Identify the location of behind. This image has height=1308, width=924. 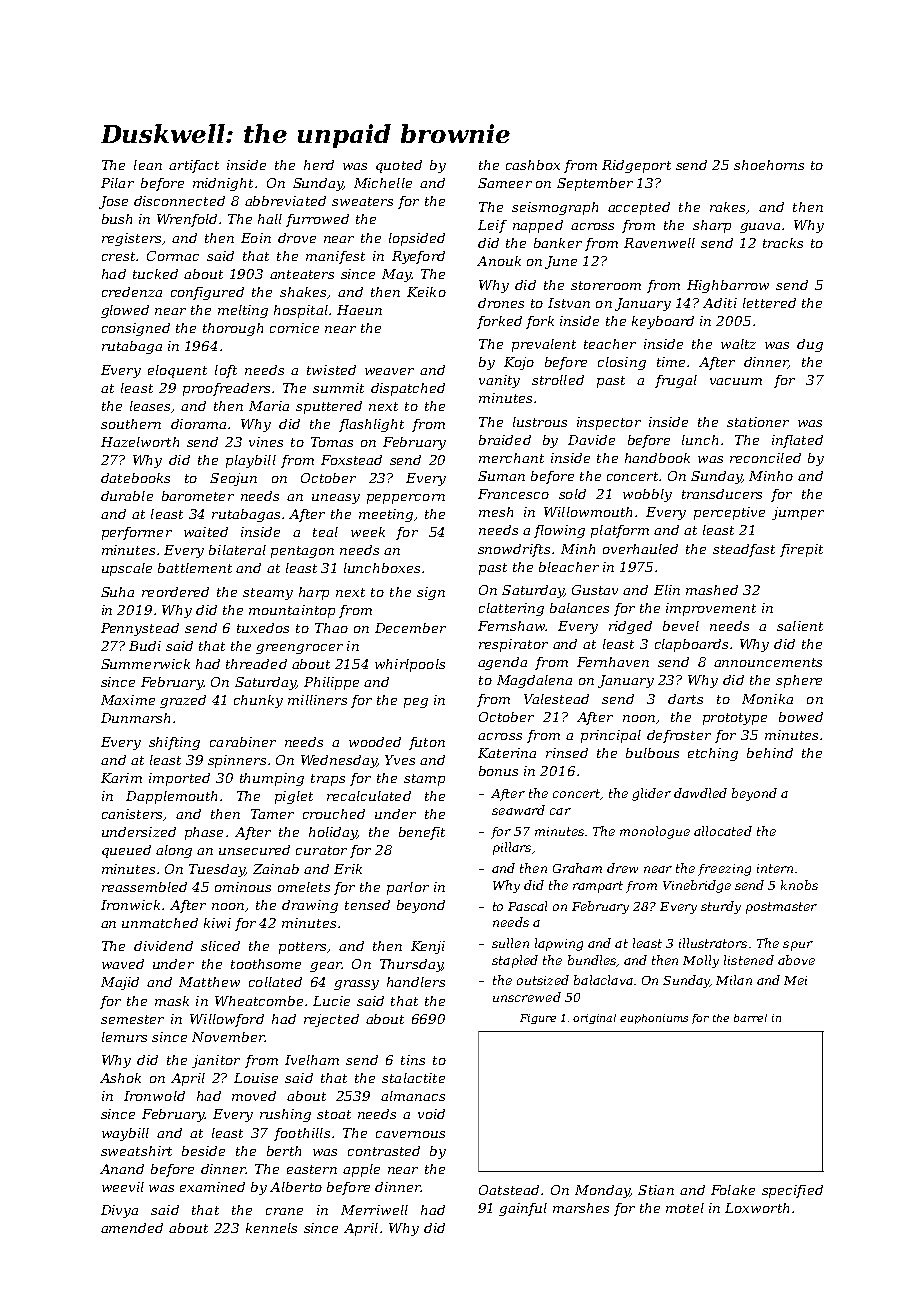
(770, 753).
